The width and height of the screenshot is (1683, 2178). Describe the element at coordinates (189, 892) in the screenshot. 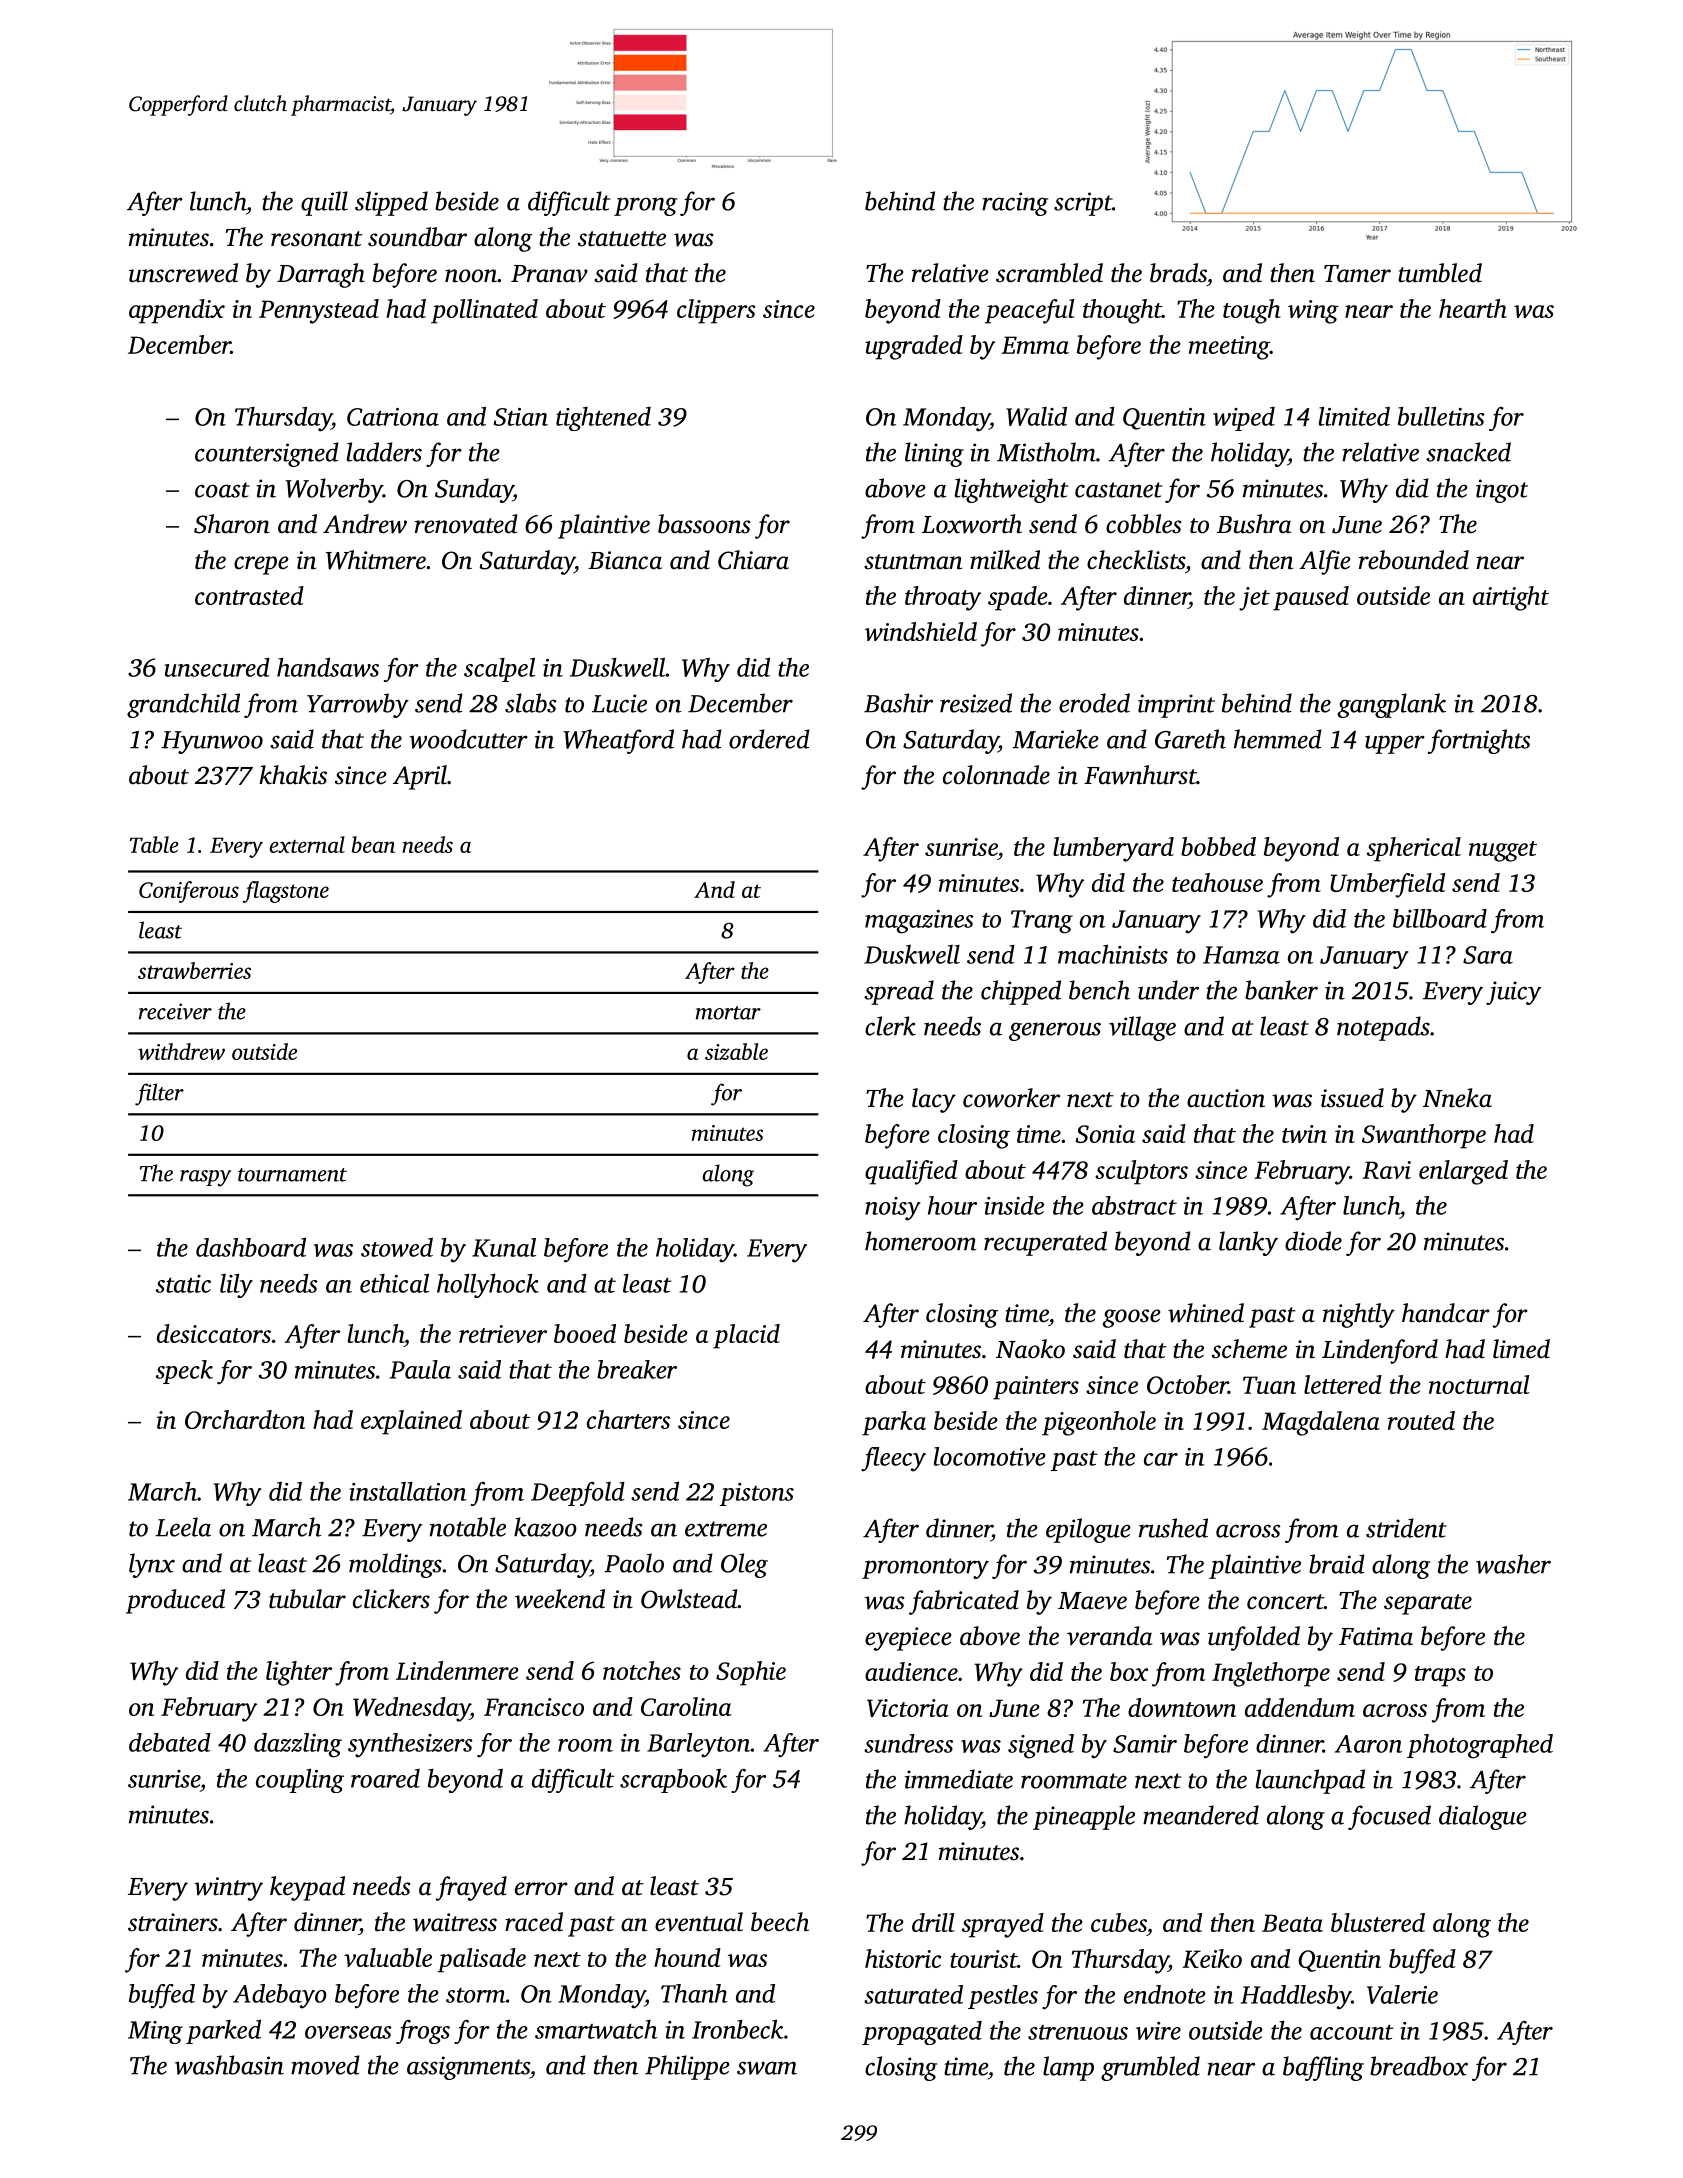

I see `Coniferous` at that location.
